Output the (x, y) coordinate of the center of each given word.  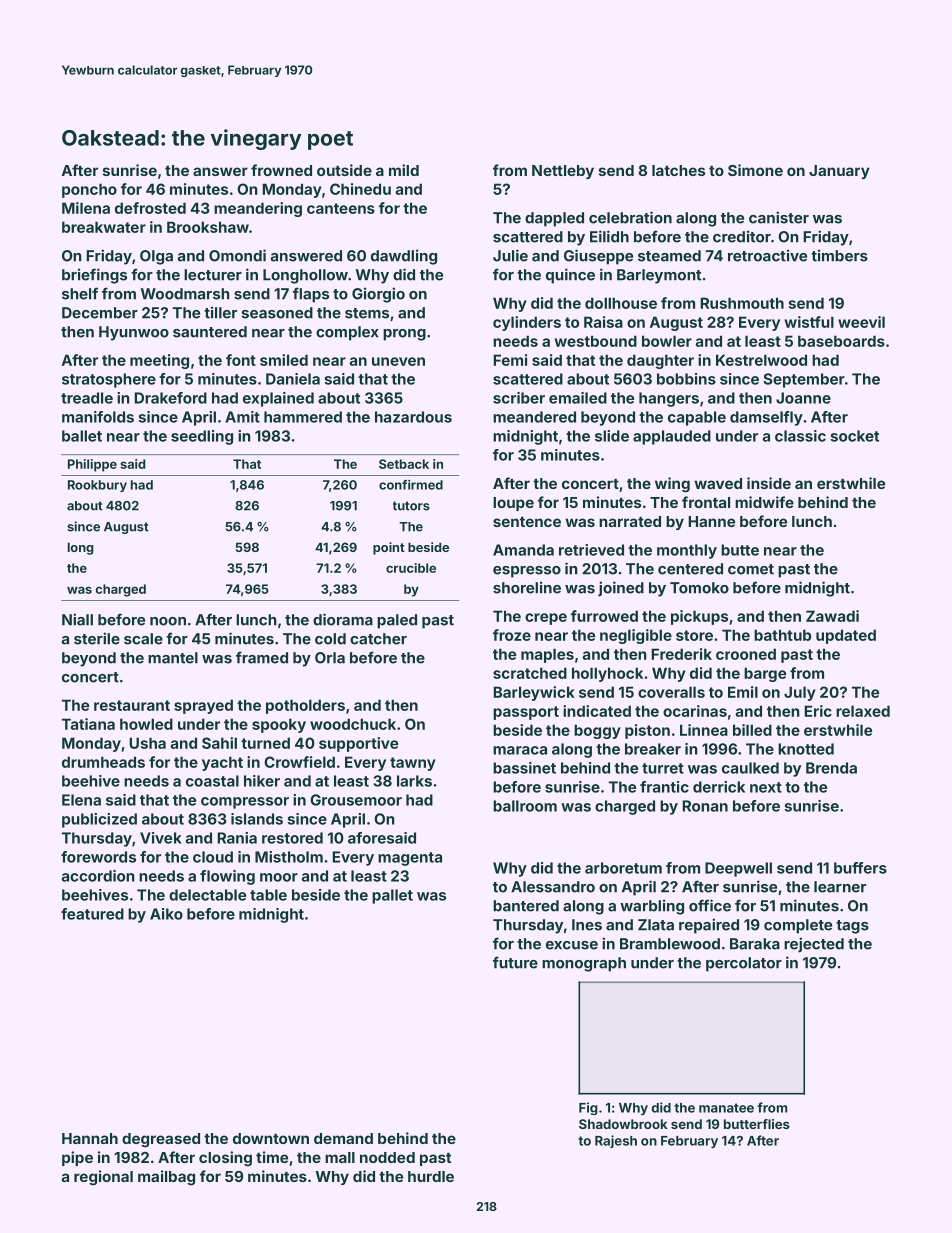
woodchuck (353, 724)
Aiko (166, 914)
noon (168, 621)
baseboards (841, 341)
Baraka (755, 944)
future (515, 962)
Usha (148, 743)
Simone (755, 170)
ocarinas (695, 711)
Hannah (90, 1138)
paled (397, 621)
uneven (398, 361)
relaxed (863, 711)
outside (344, 170)
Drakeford (171, 398)
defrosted (150, 208)
